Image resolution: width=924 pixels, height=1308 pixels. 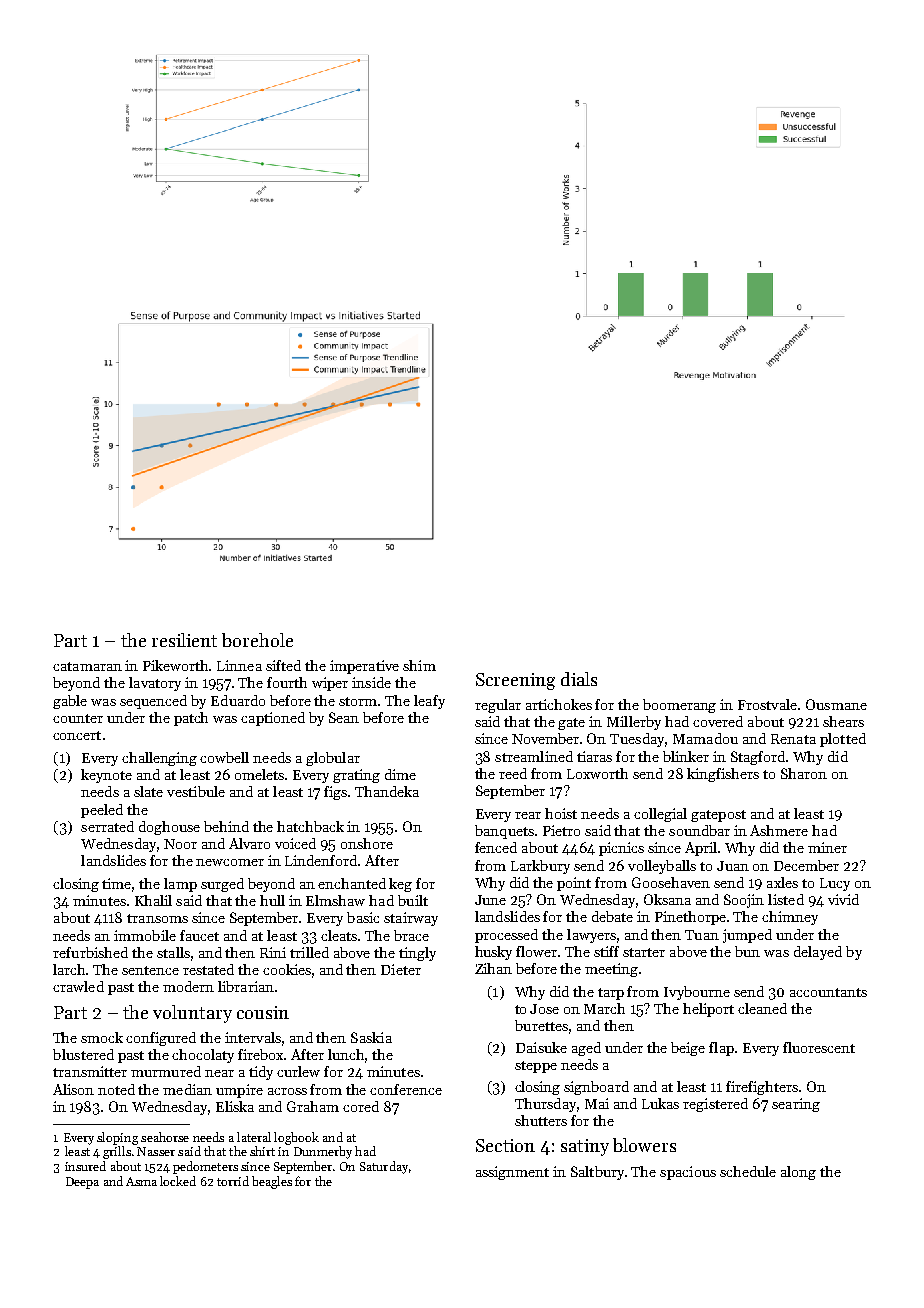 What do you see at coordinates (344, 717) in the document?
I see `Sean` at bounding box center [344, 717].
